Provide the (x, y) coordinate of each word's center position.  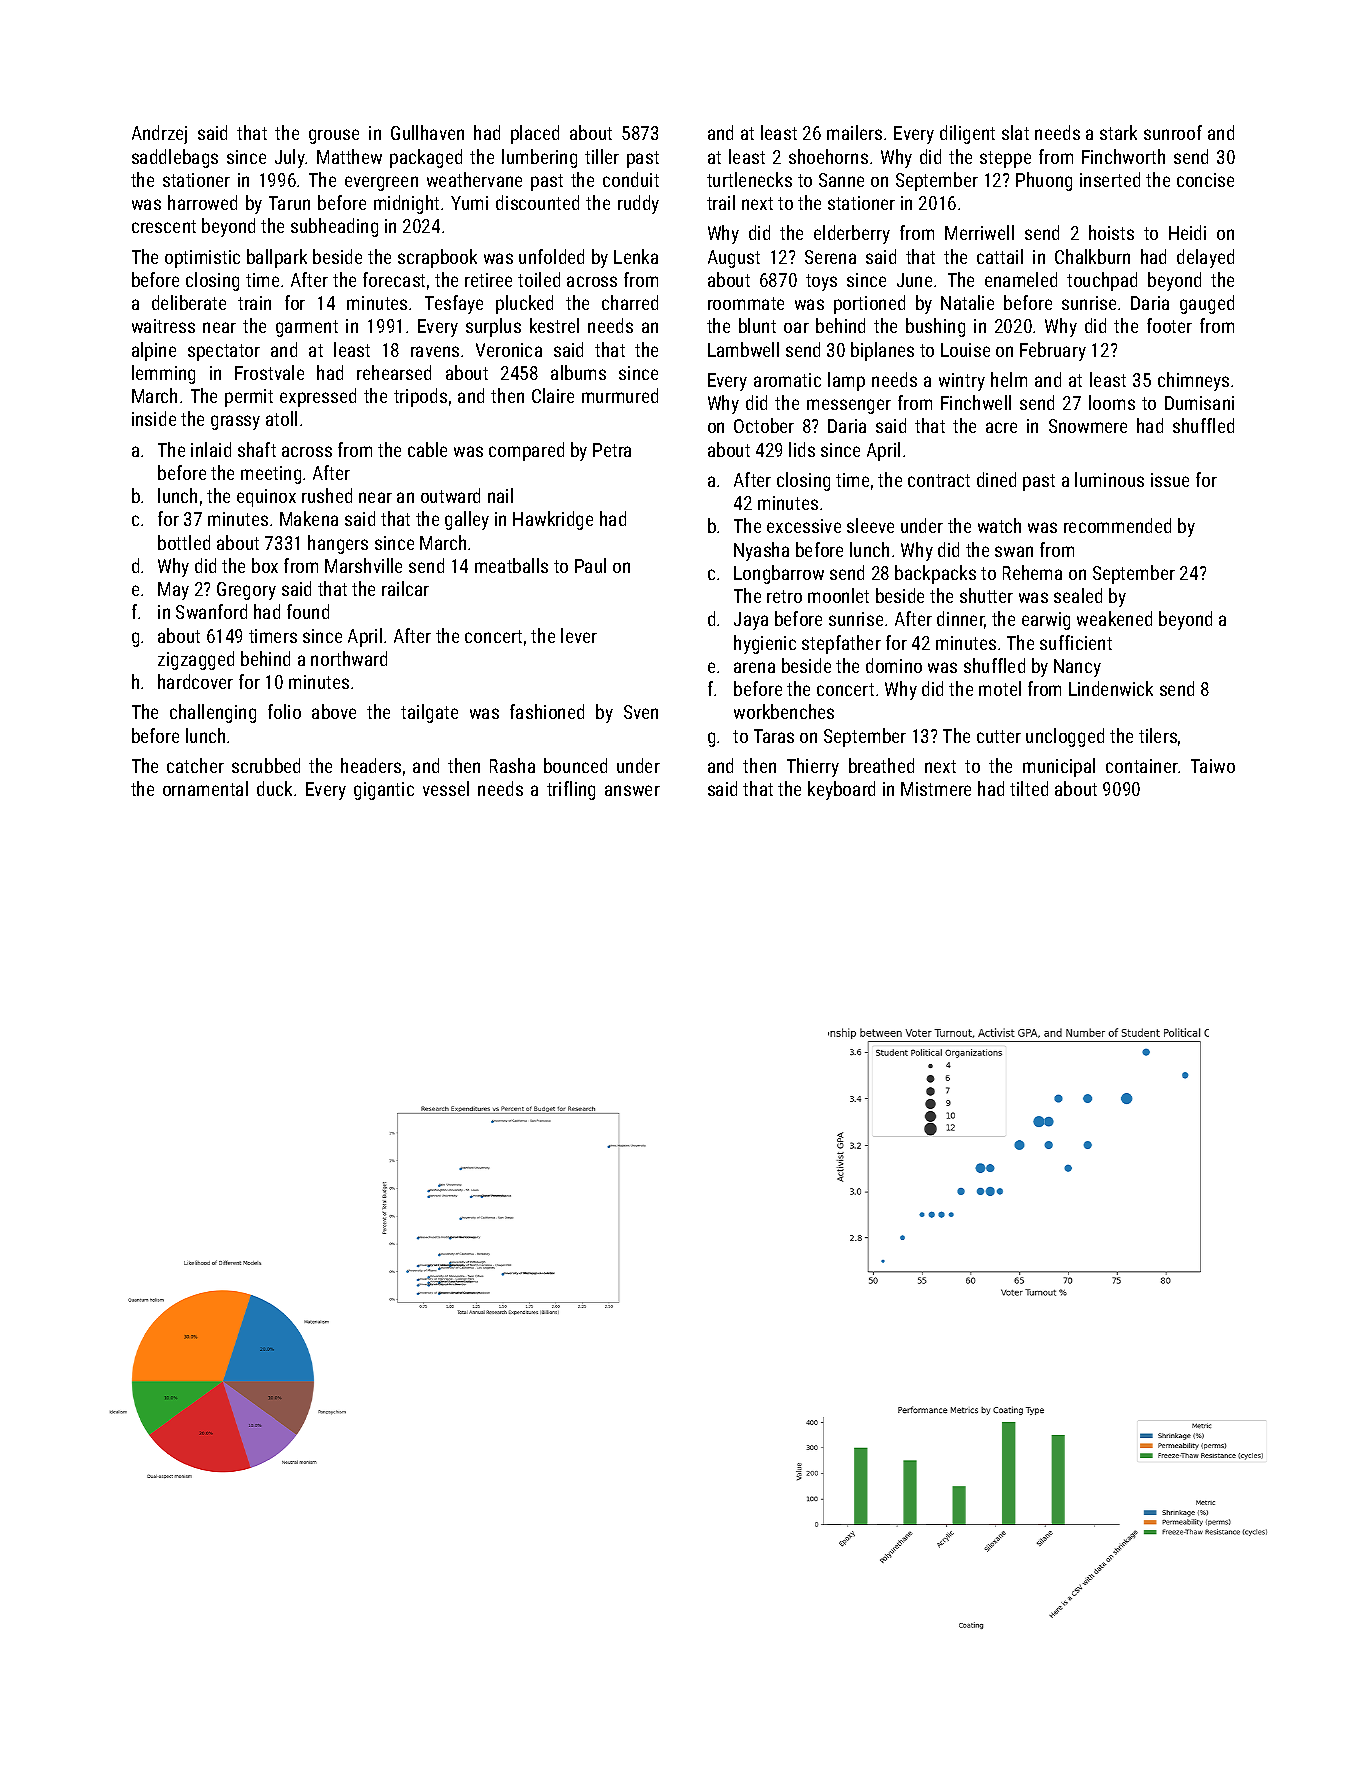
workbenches (784, 711)
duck (274, 788)
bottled (184, 542)
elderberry (852, 234)
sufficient (1076, 642)
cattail (1000, 256)
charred (630, 302)
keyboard (841, 790)
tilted (1029, 788)
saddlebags (175, 158)
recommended (1117, 525)
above (334, 711)
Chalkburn (1092, 256)
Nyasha (761, 551)
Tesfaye (454, 304)
